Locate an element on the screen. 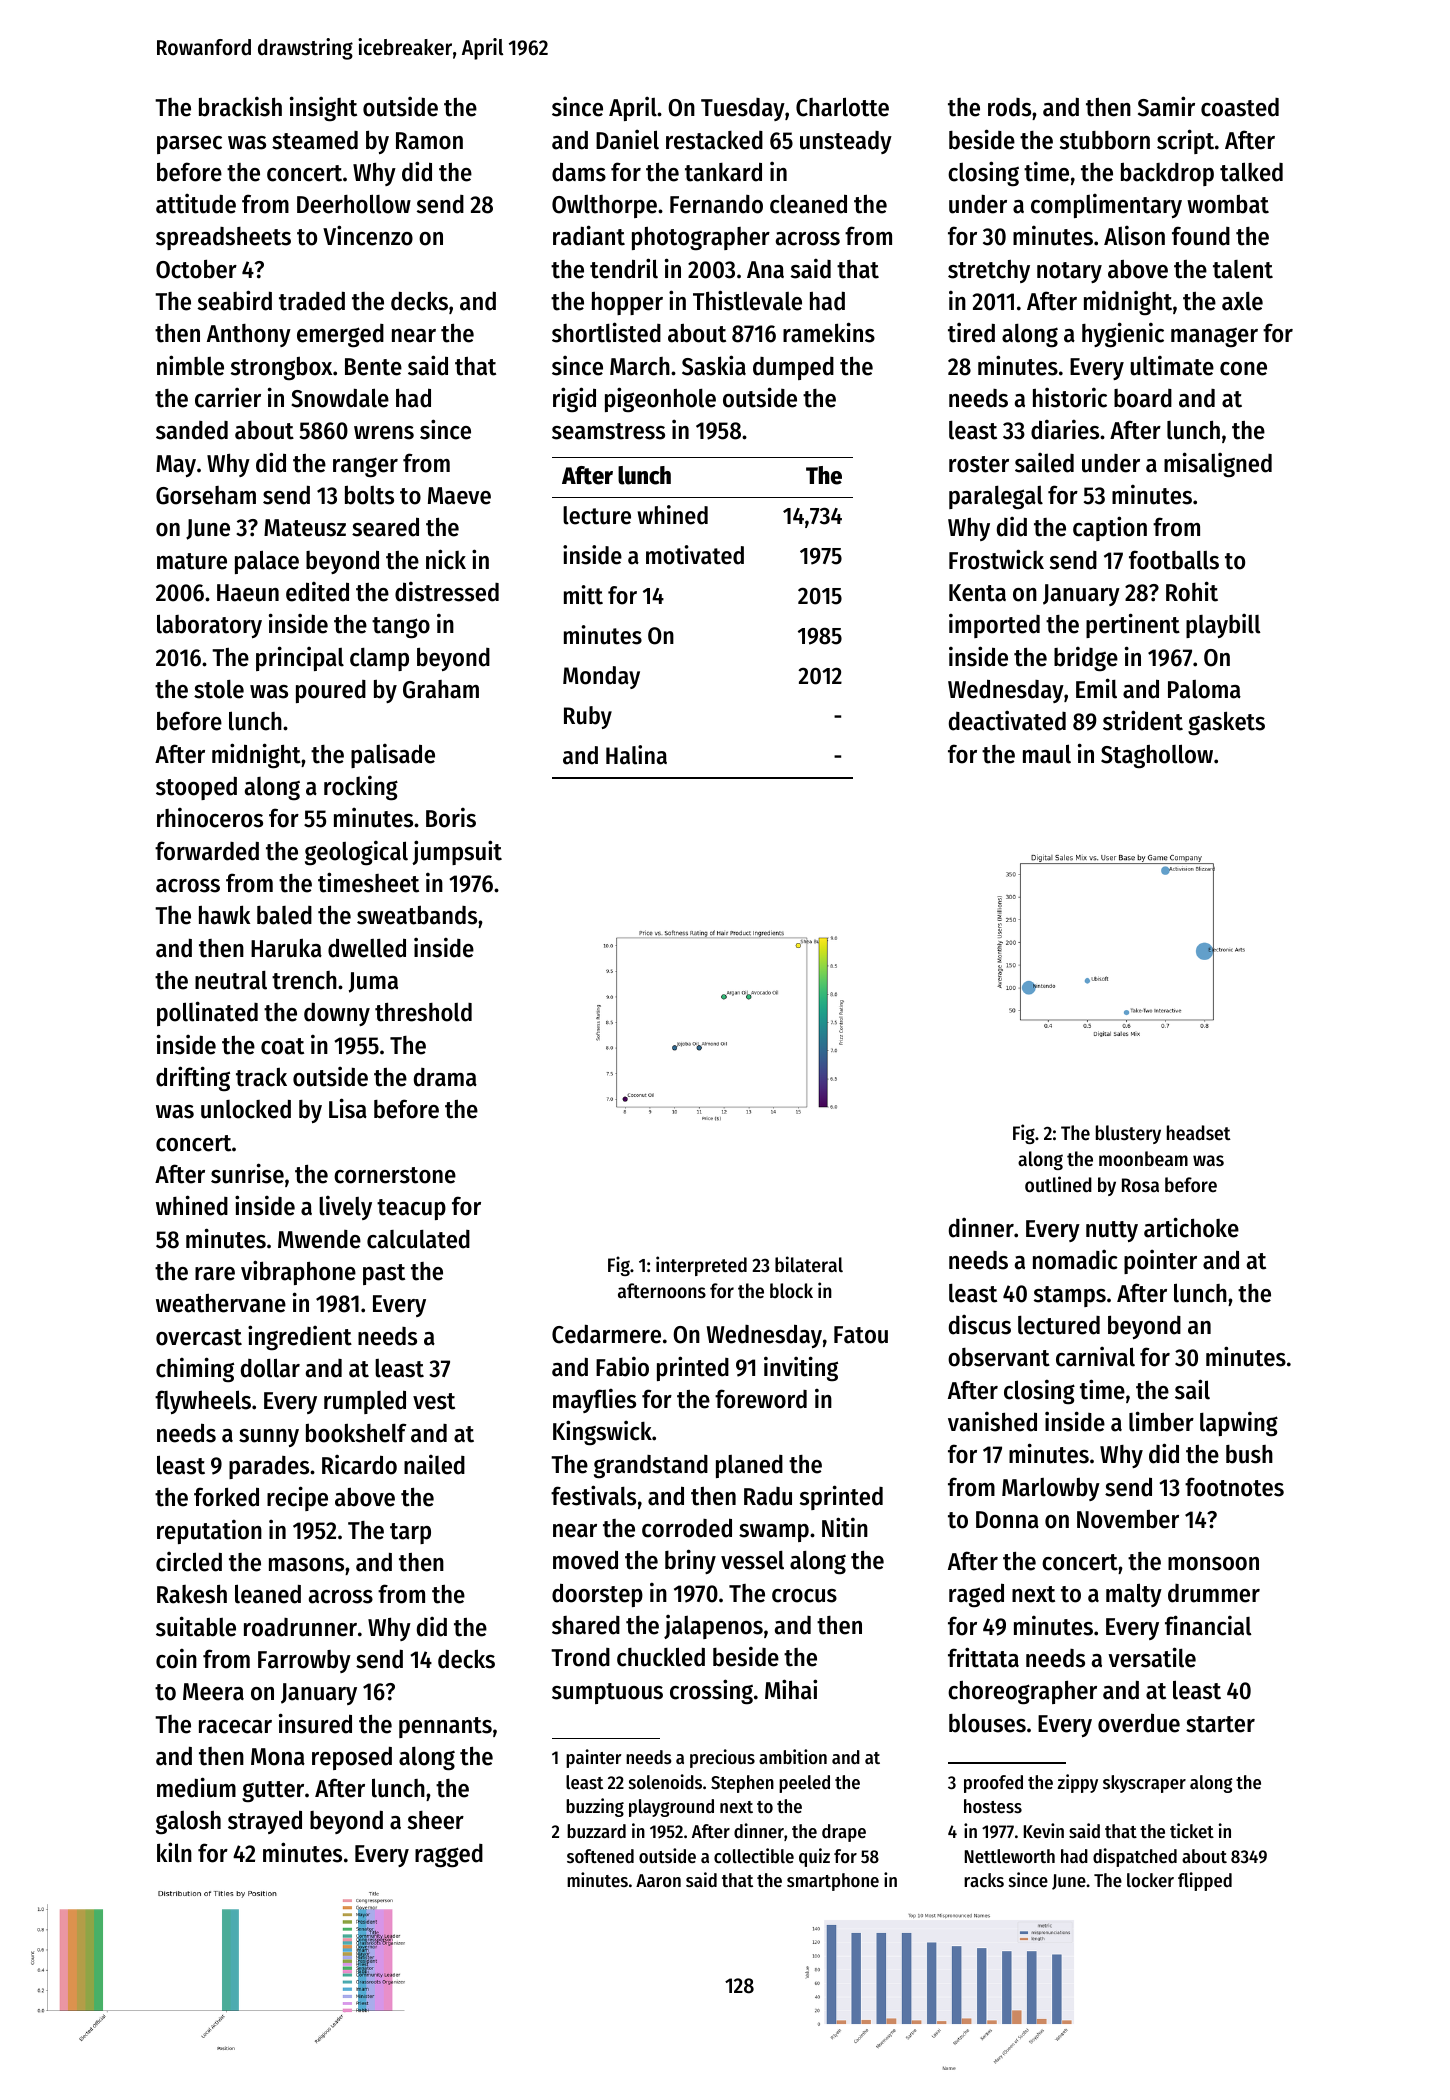 This screenshot has height=2100, width=1450. observant is located at coordinates (999, 1357).
